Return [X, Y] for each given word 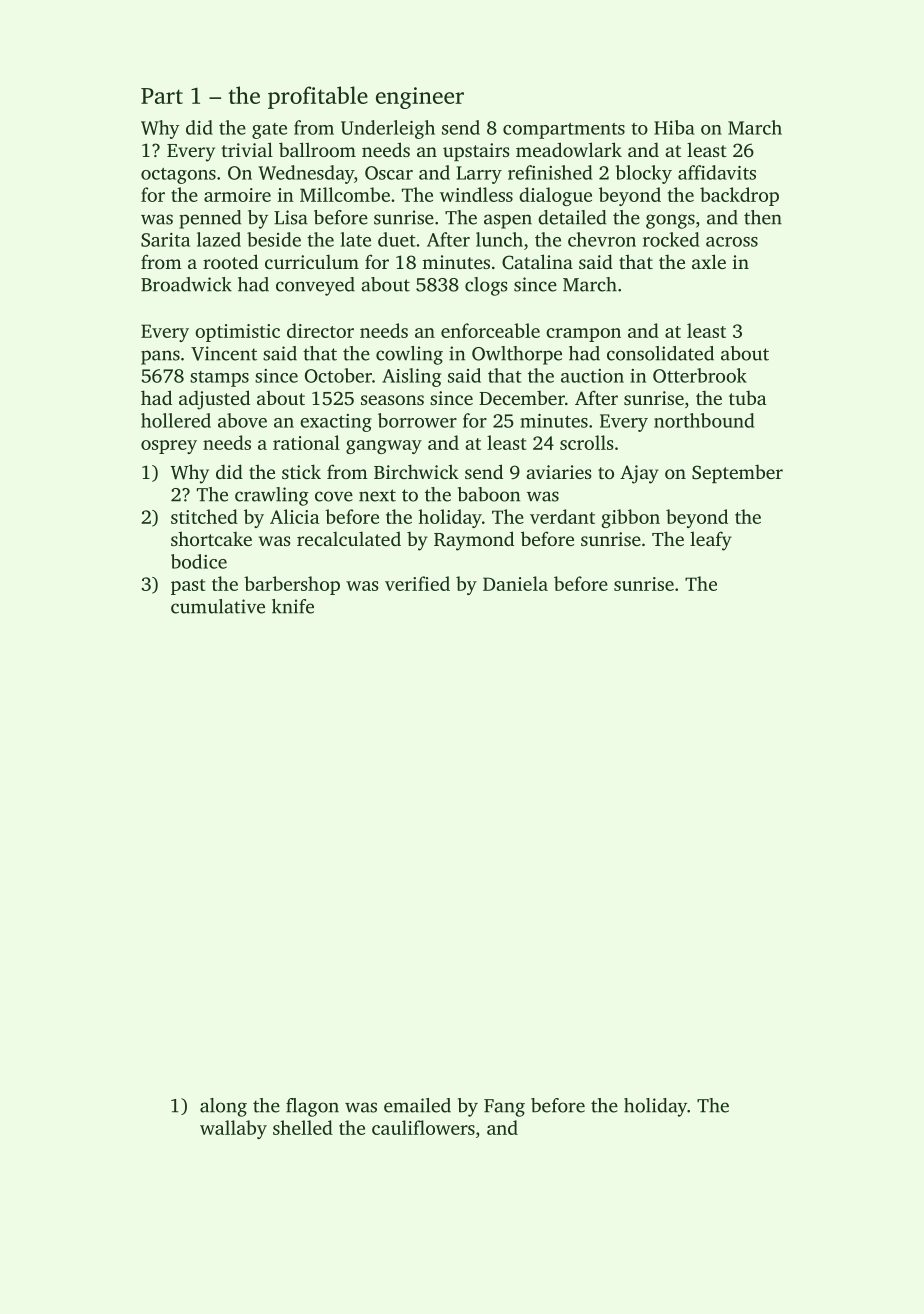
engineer [420, 98]
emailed [417, 1105]
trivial [247, 149]
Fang [504, 1108]
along [223, 1107]
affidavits [717, 172]
